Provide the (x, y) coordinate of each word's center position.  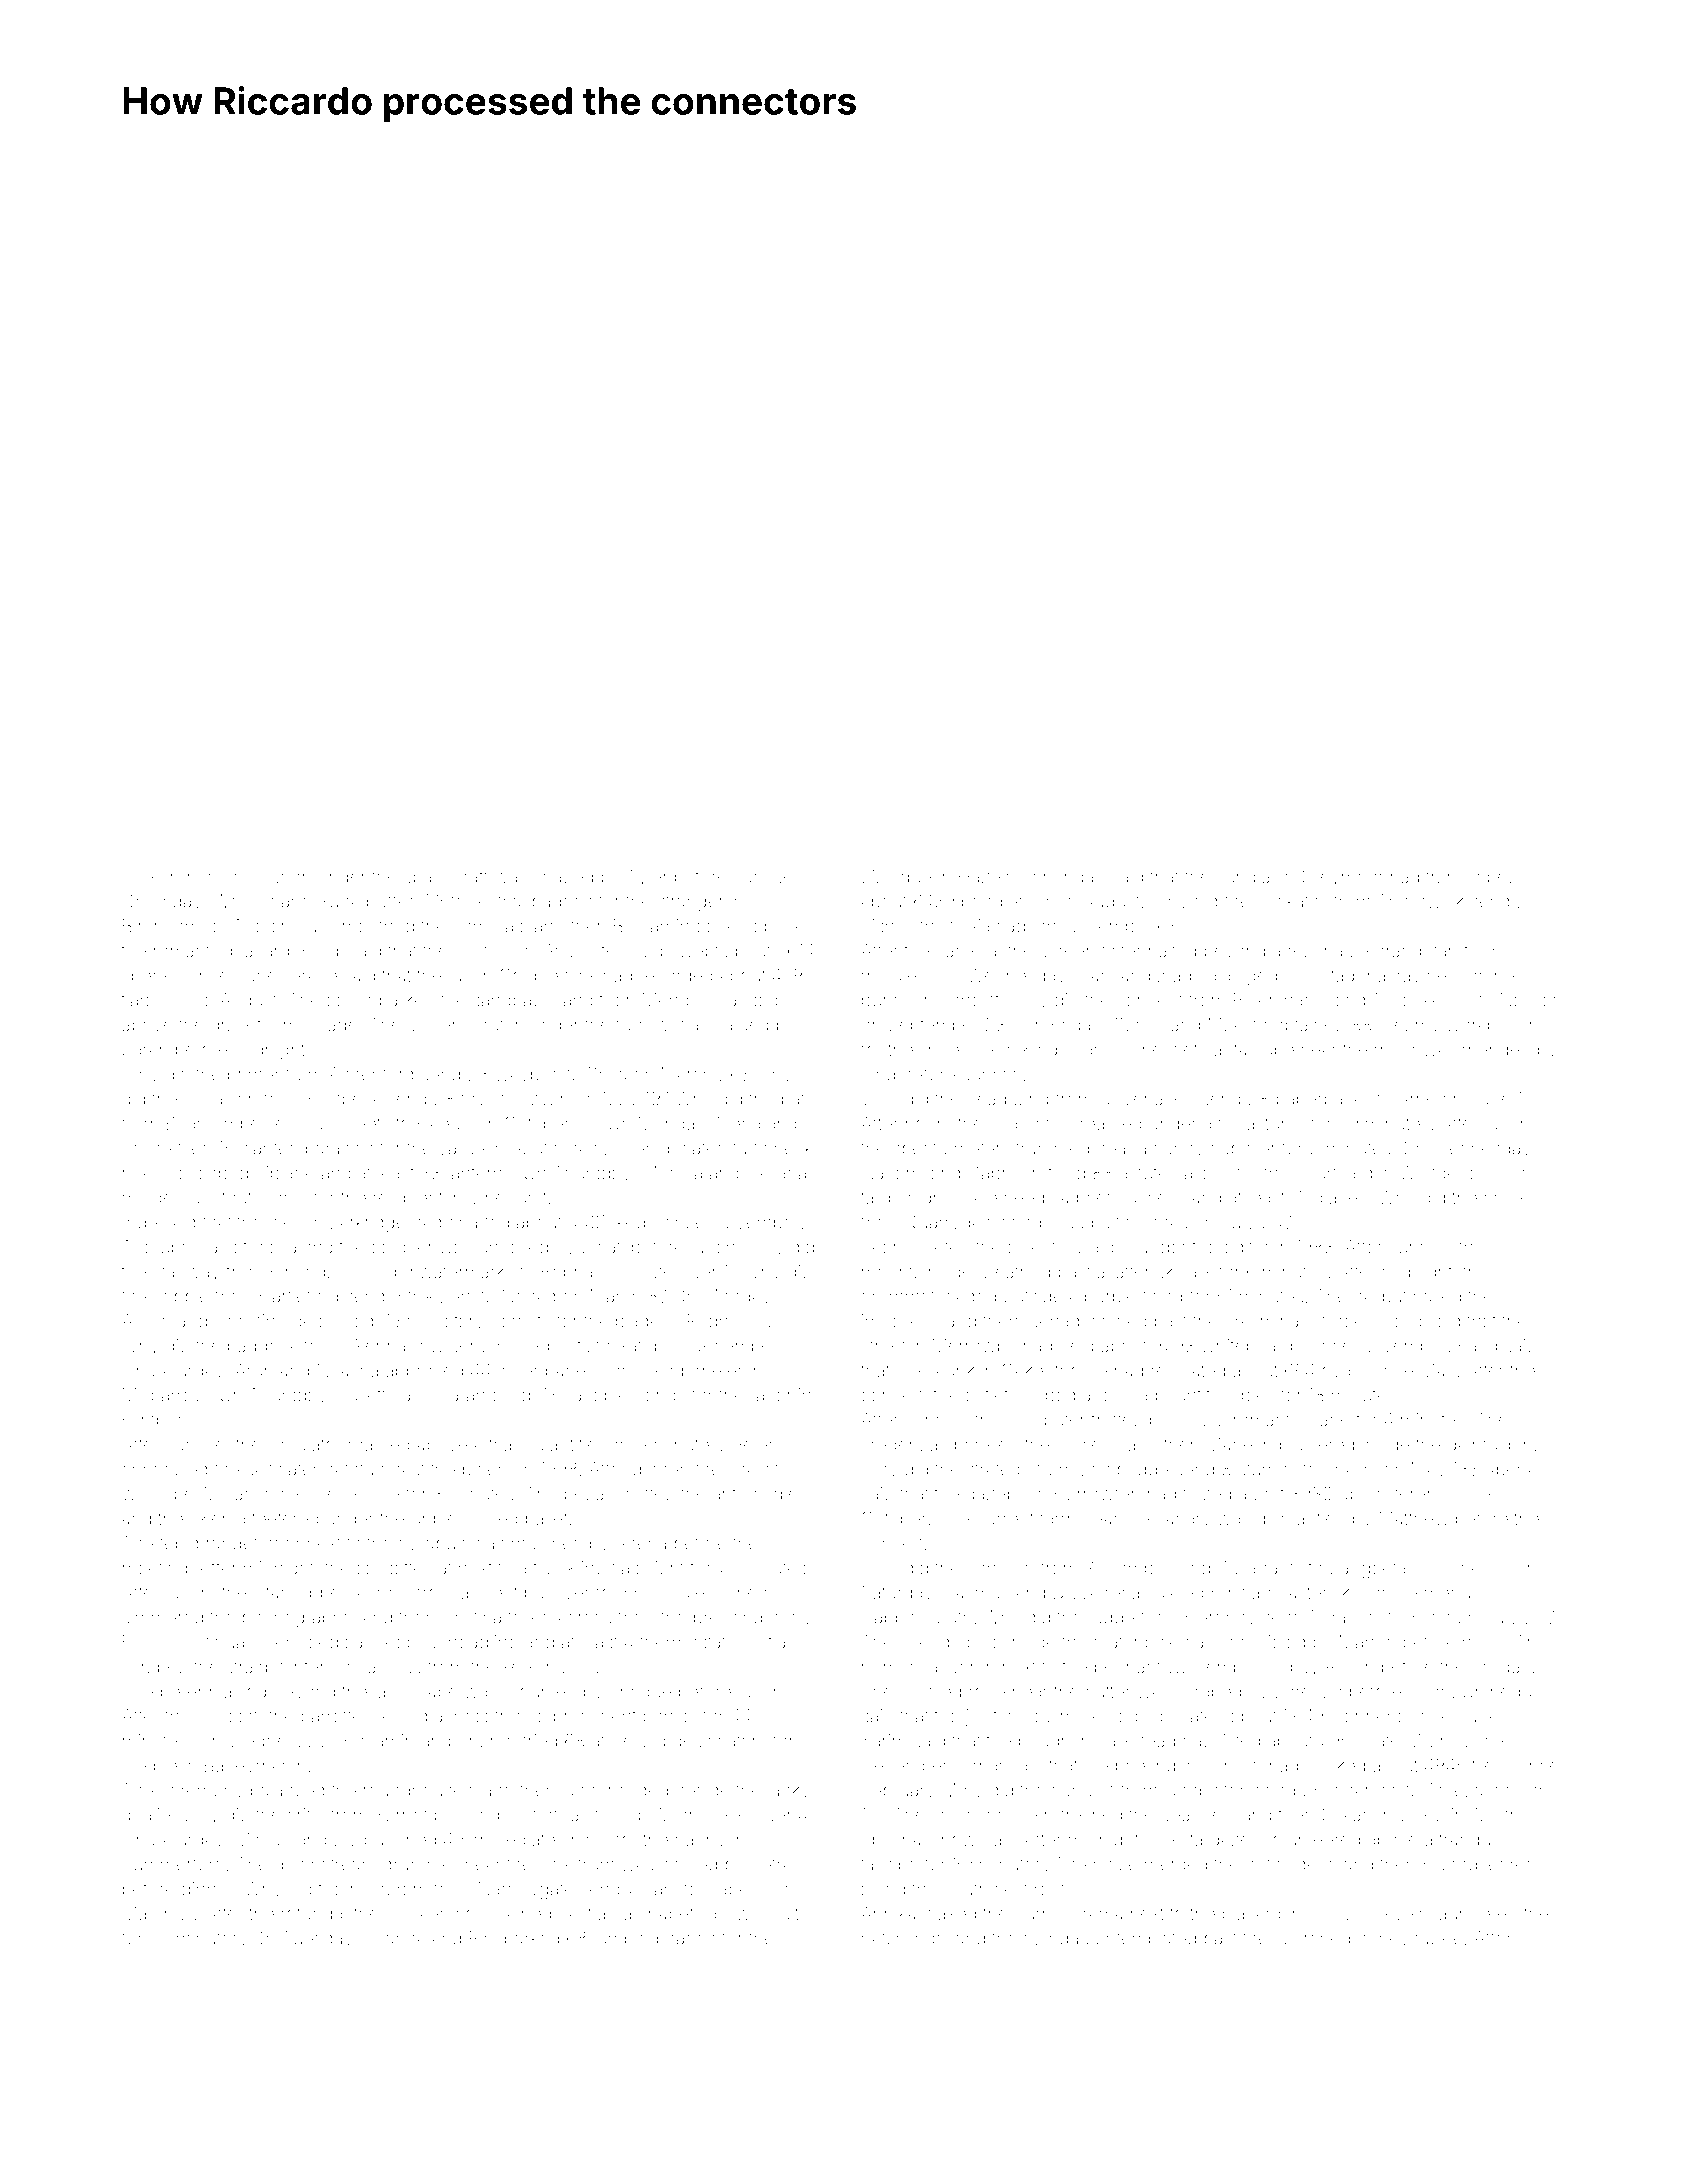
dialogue (896, 878)
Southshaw (557, 1148)
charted (479, 1222)
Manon (1367, 1642)
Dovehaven (1147, 1098)
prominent (595, 1717)
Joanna (395, 1938)
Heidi (322, 951)
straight (255, 1668)
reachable (1328, 951)
